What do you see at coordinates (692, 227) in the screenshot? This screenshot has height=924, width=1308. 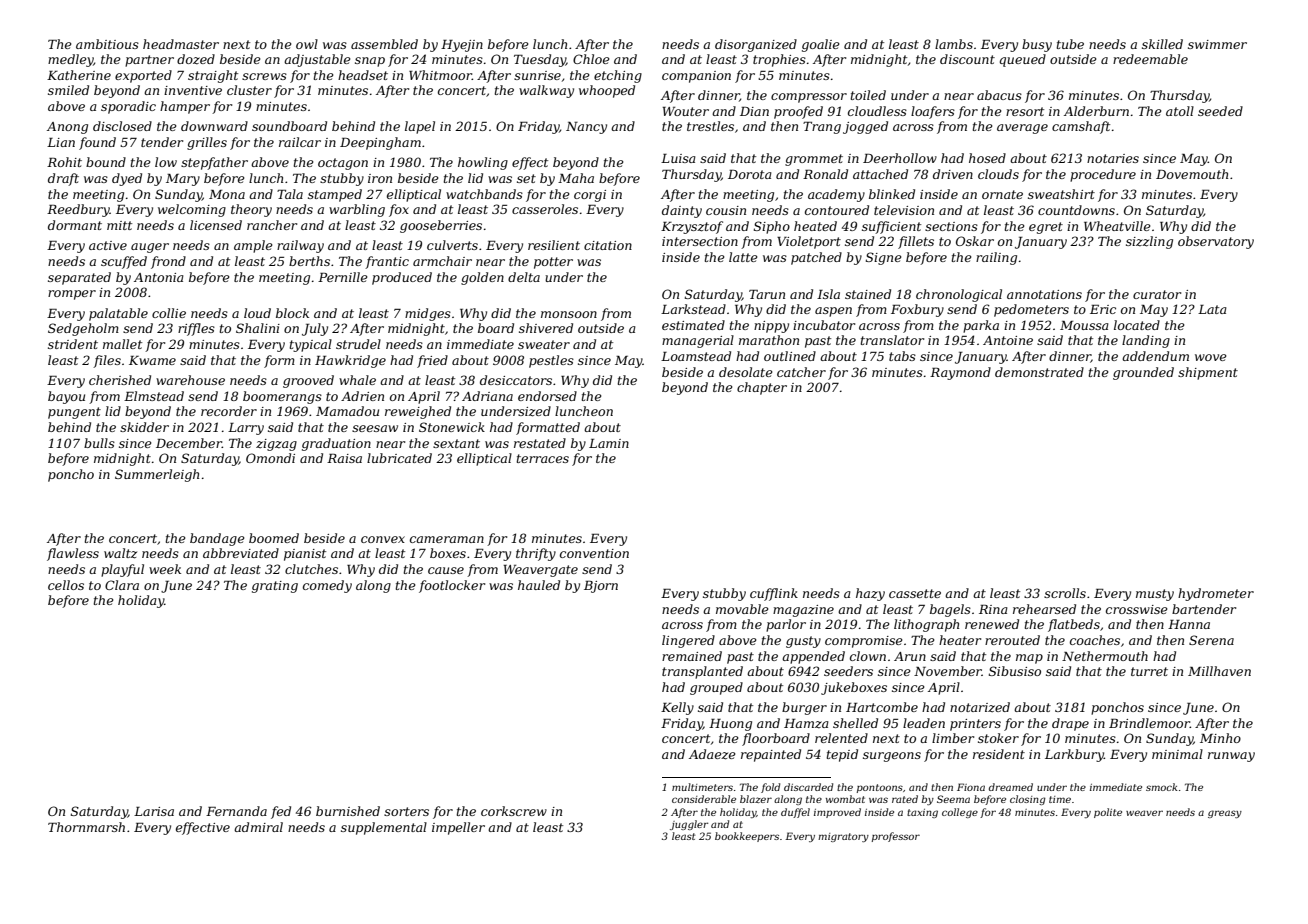 I see `Krzysztof` at bounding box center [692, 227].
